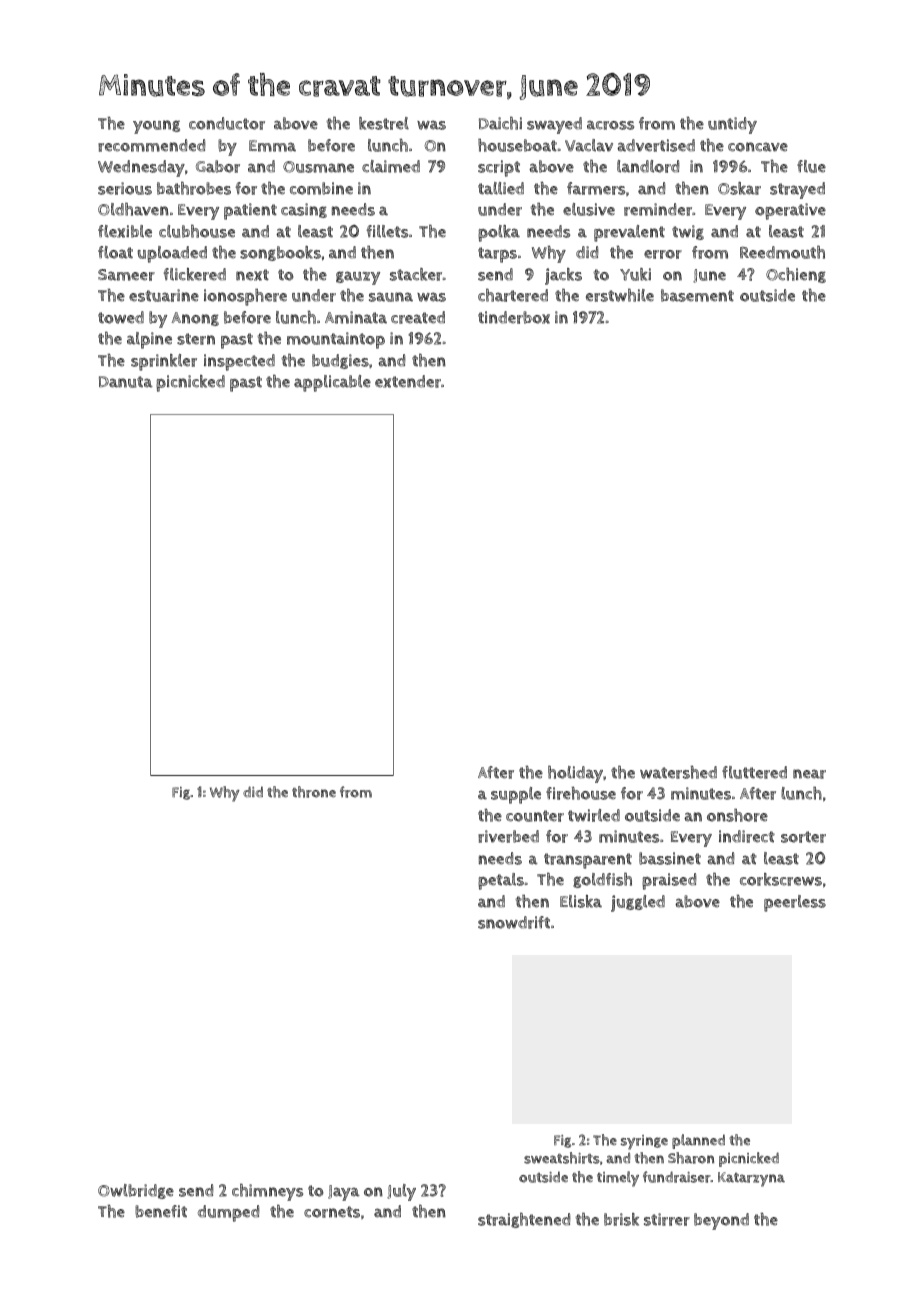 This page has width=924, height=1311. What do you see at coordinates (239, 362) in the page?
I see `inspected` at bounding box center [239, 362].
